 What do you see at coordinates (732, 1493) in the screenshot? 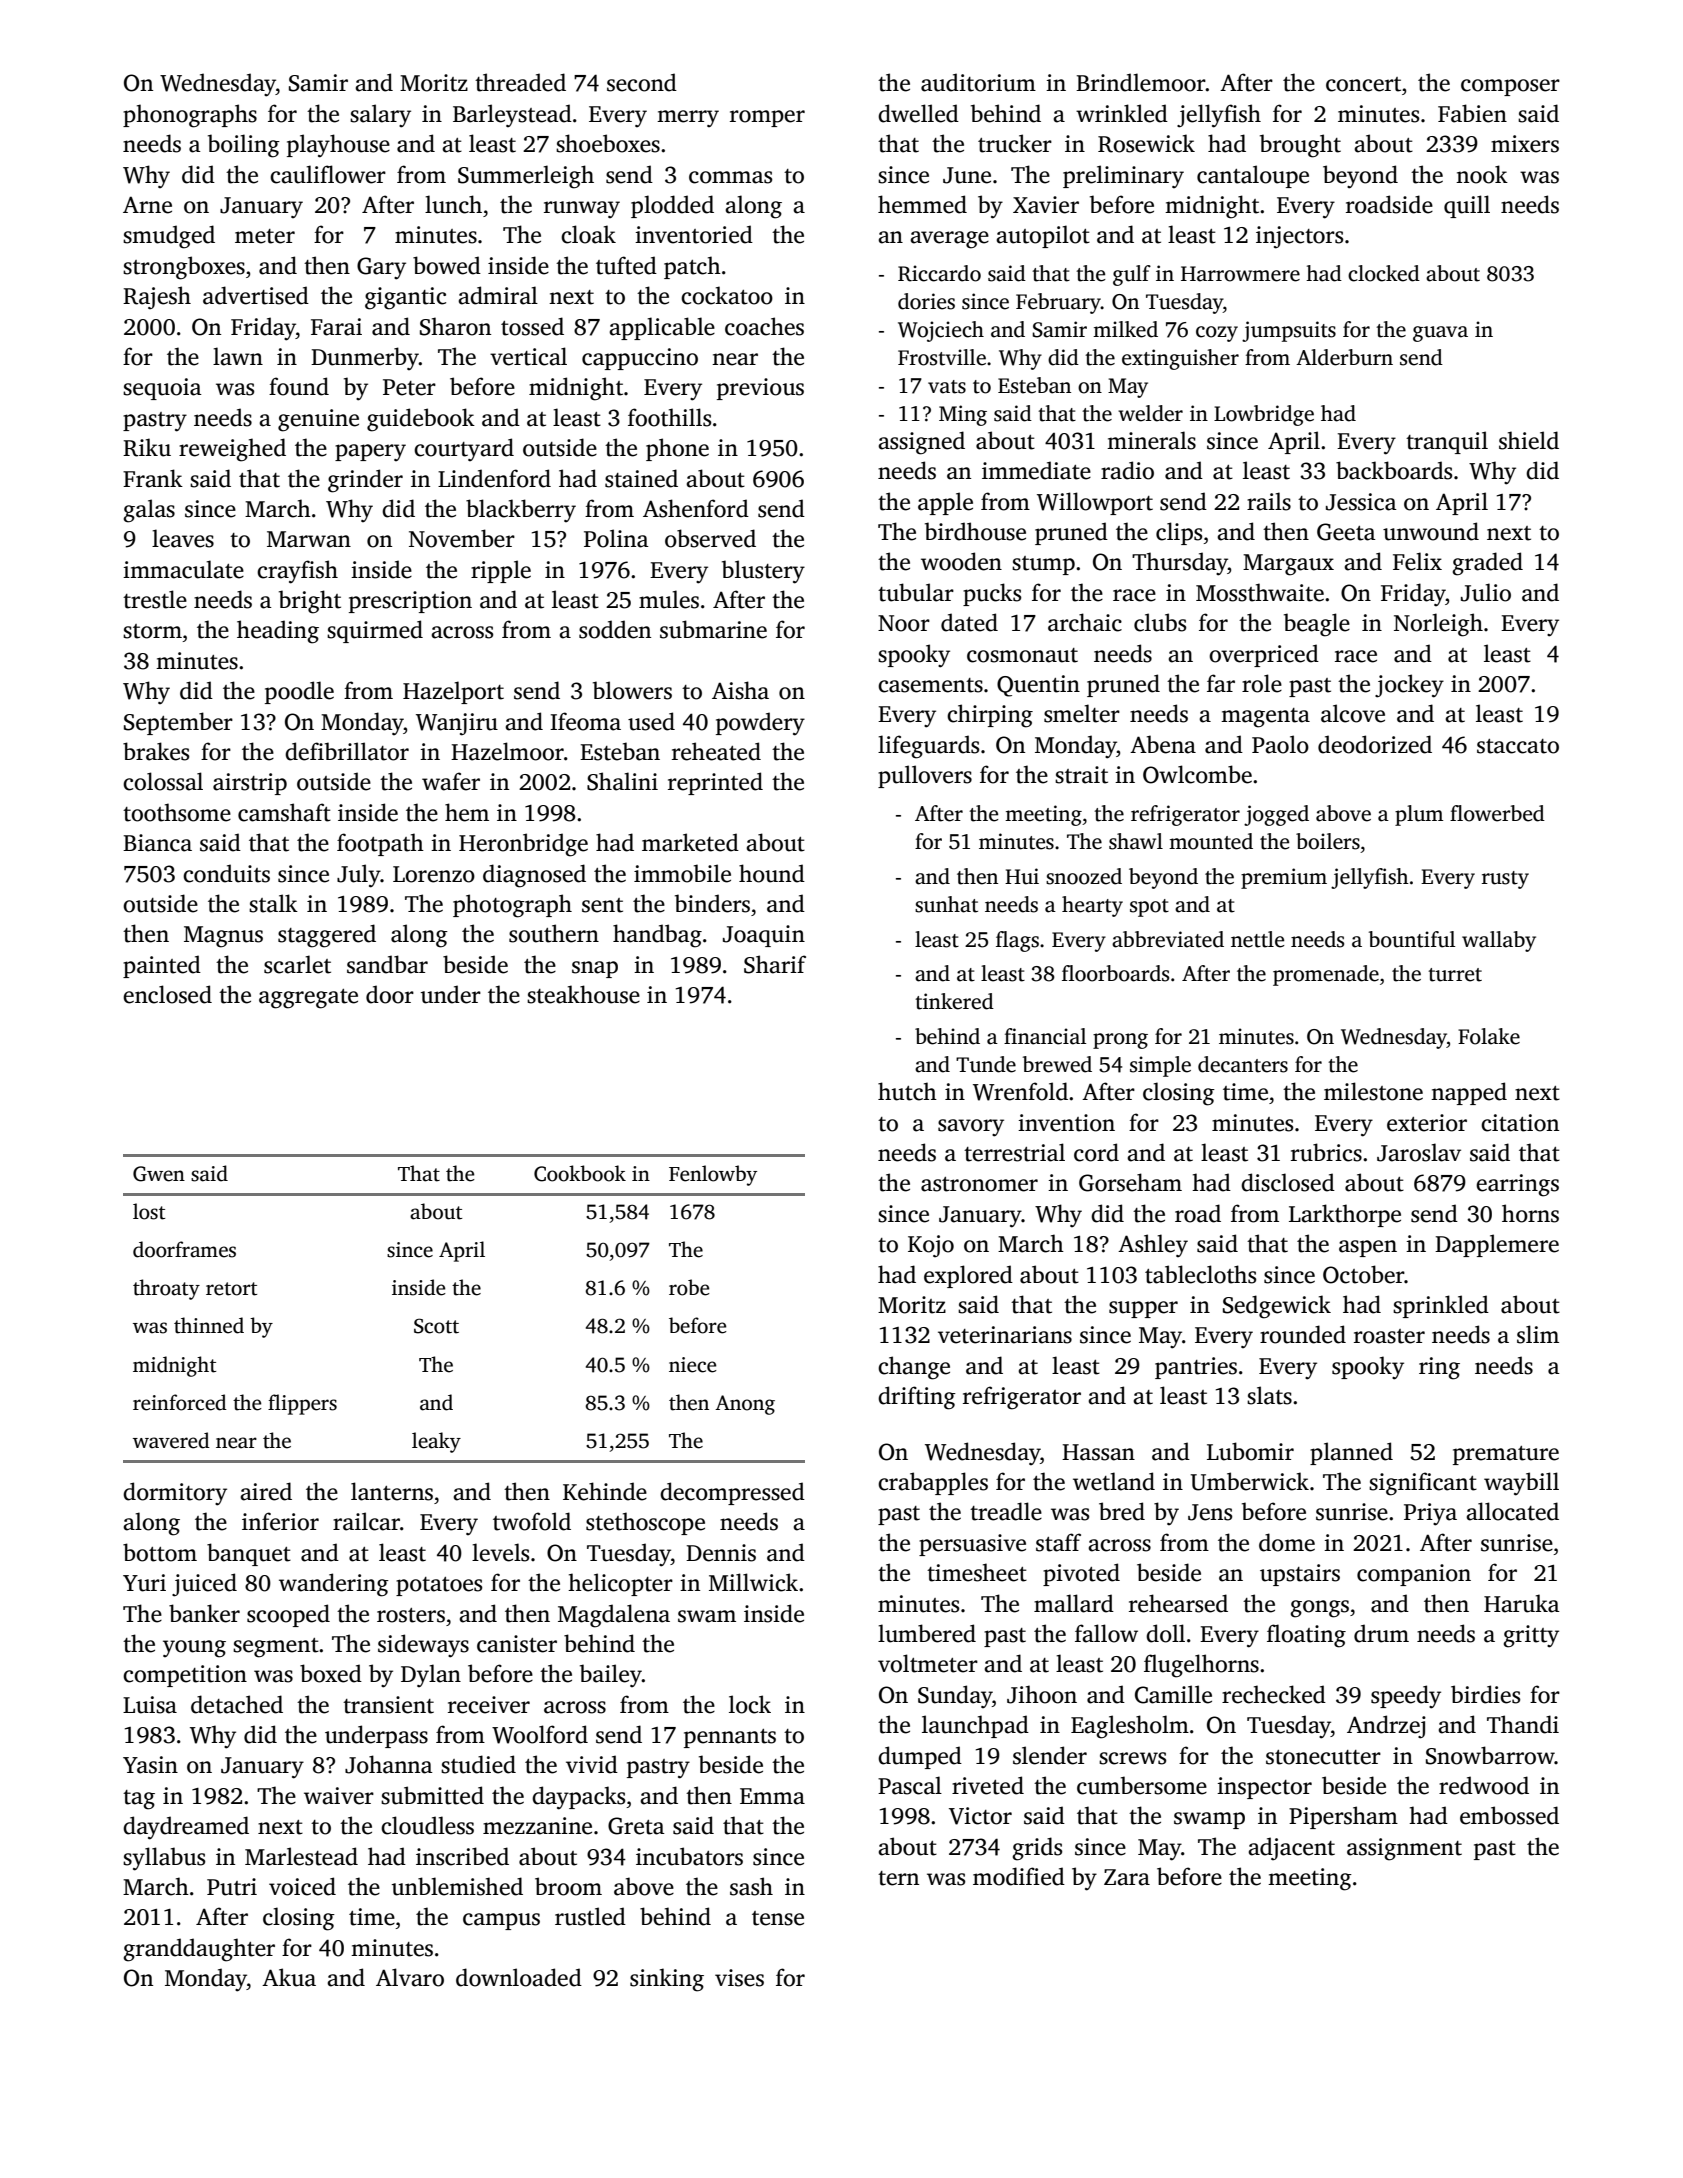
I see `decompressed` at bounding box center [732, 1493].
